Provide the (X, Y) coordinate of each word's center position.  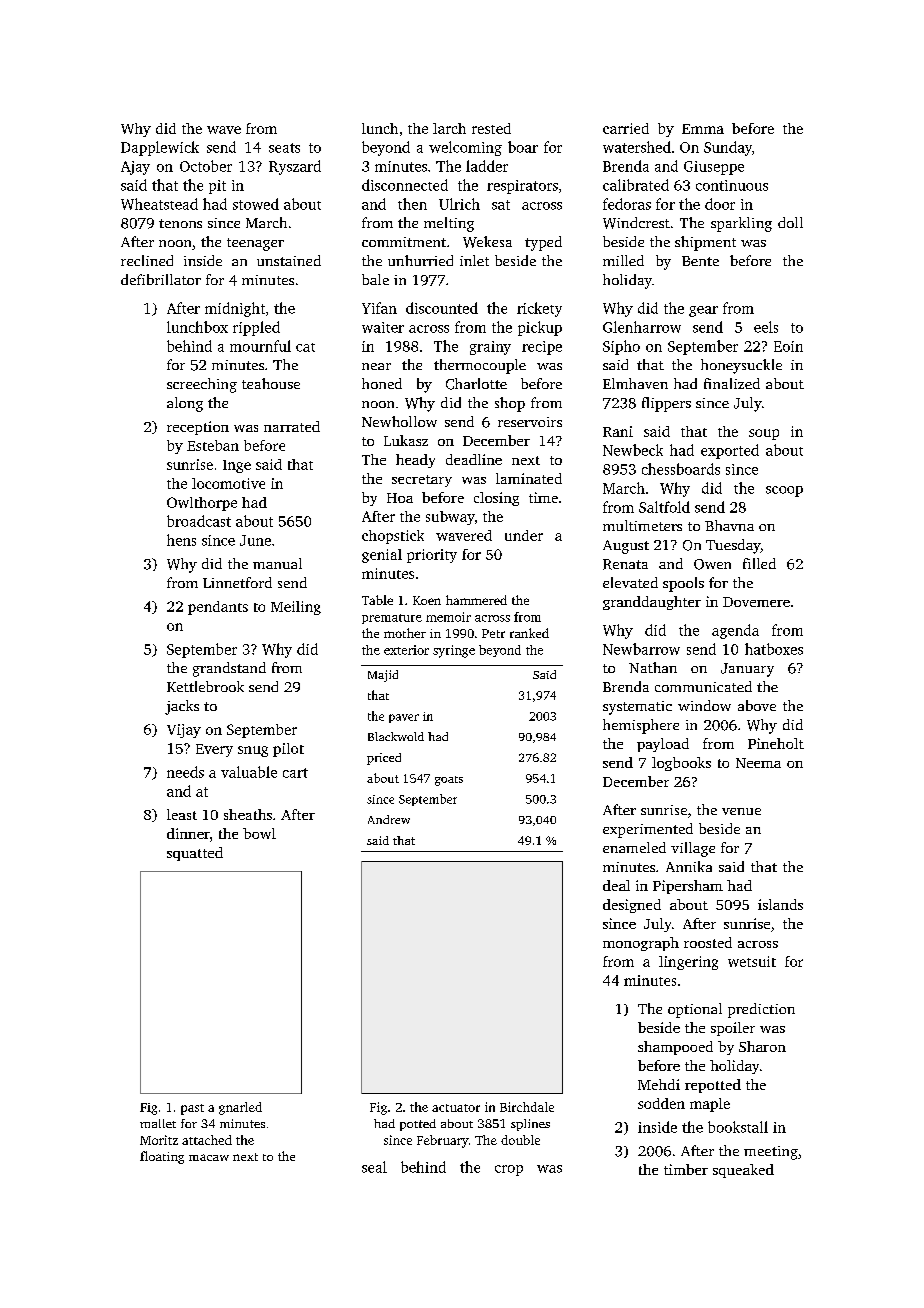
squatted (195, 854)
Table (377, 600)
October (206, 166)
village (693, 849)
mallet (158, 1123)
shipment (705, 243)
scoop (784, 491)
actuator (456, 1108)
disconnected (405, 185)
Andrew (389, 819)
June (255, 540)
